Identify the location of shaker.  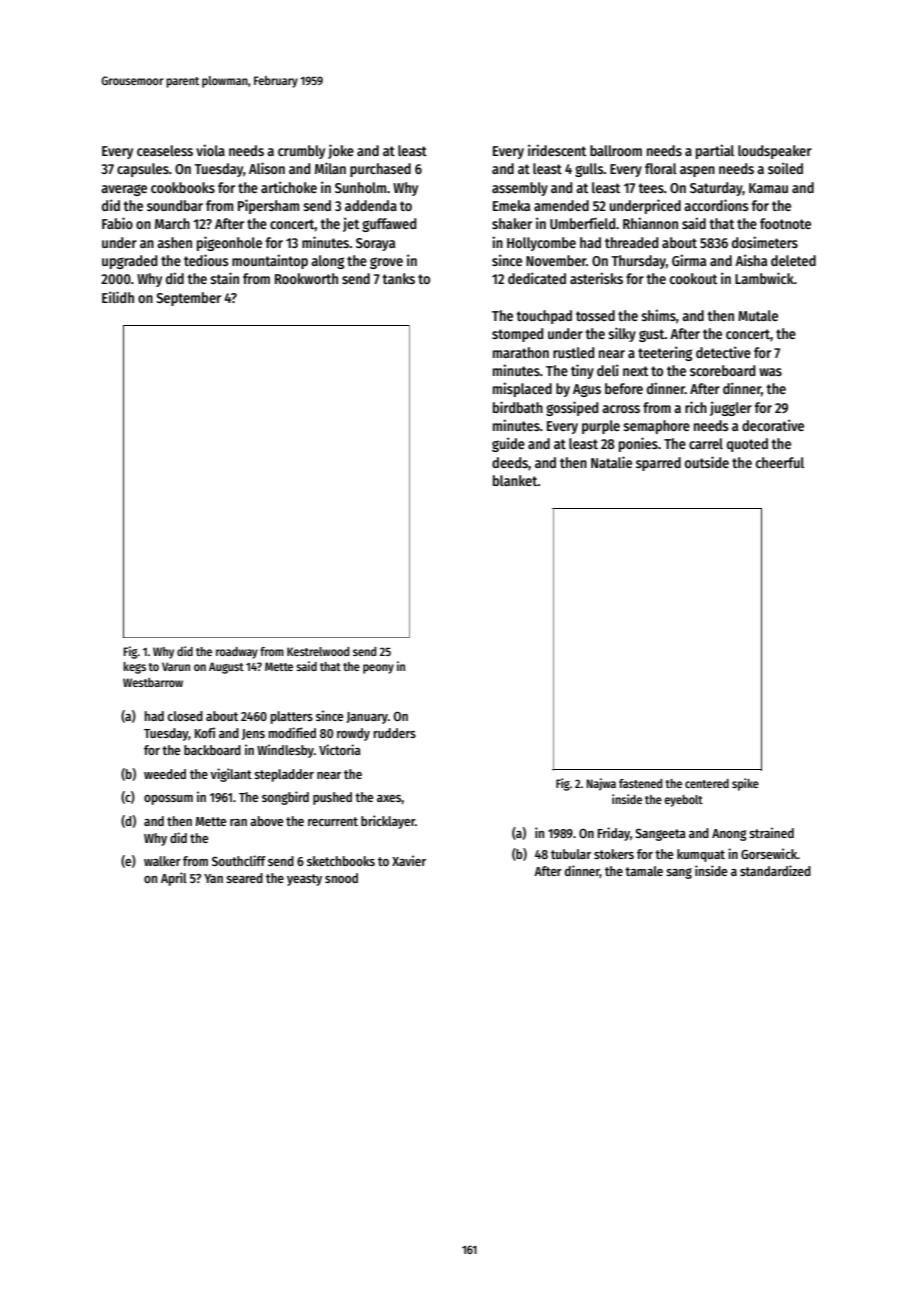
(512, 223).
